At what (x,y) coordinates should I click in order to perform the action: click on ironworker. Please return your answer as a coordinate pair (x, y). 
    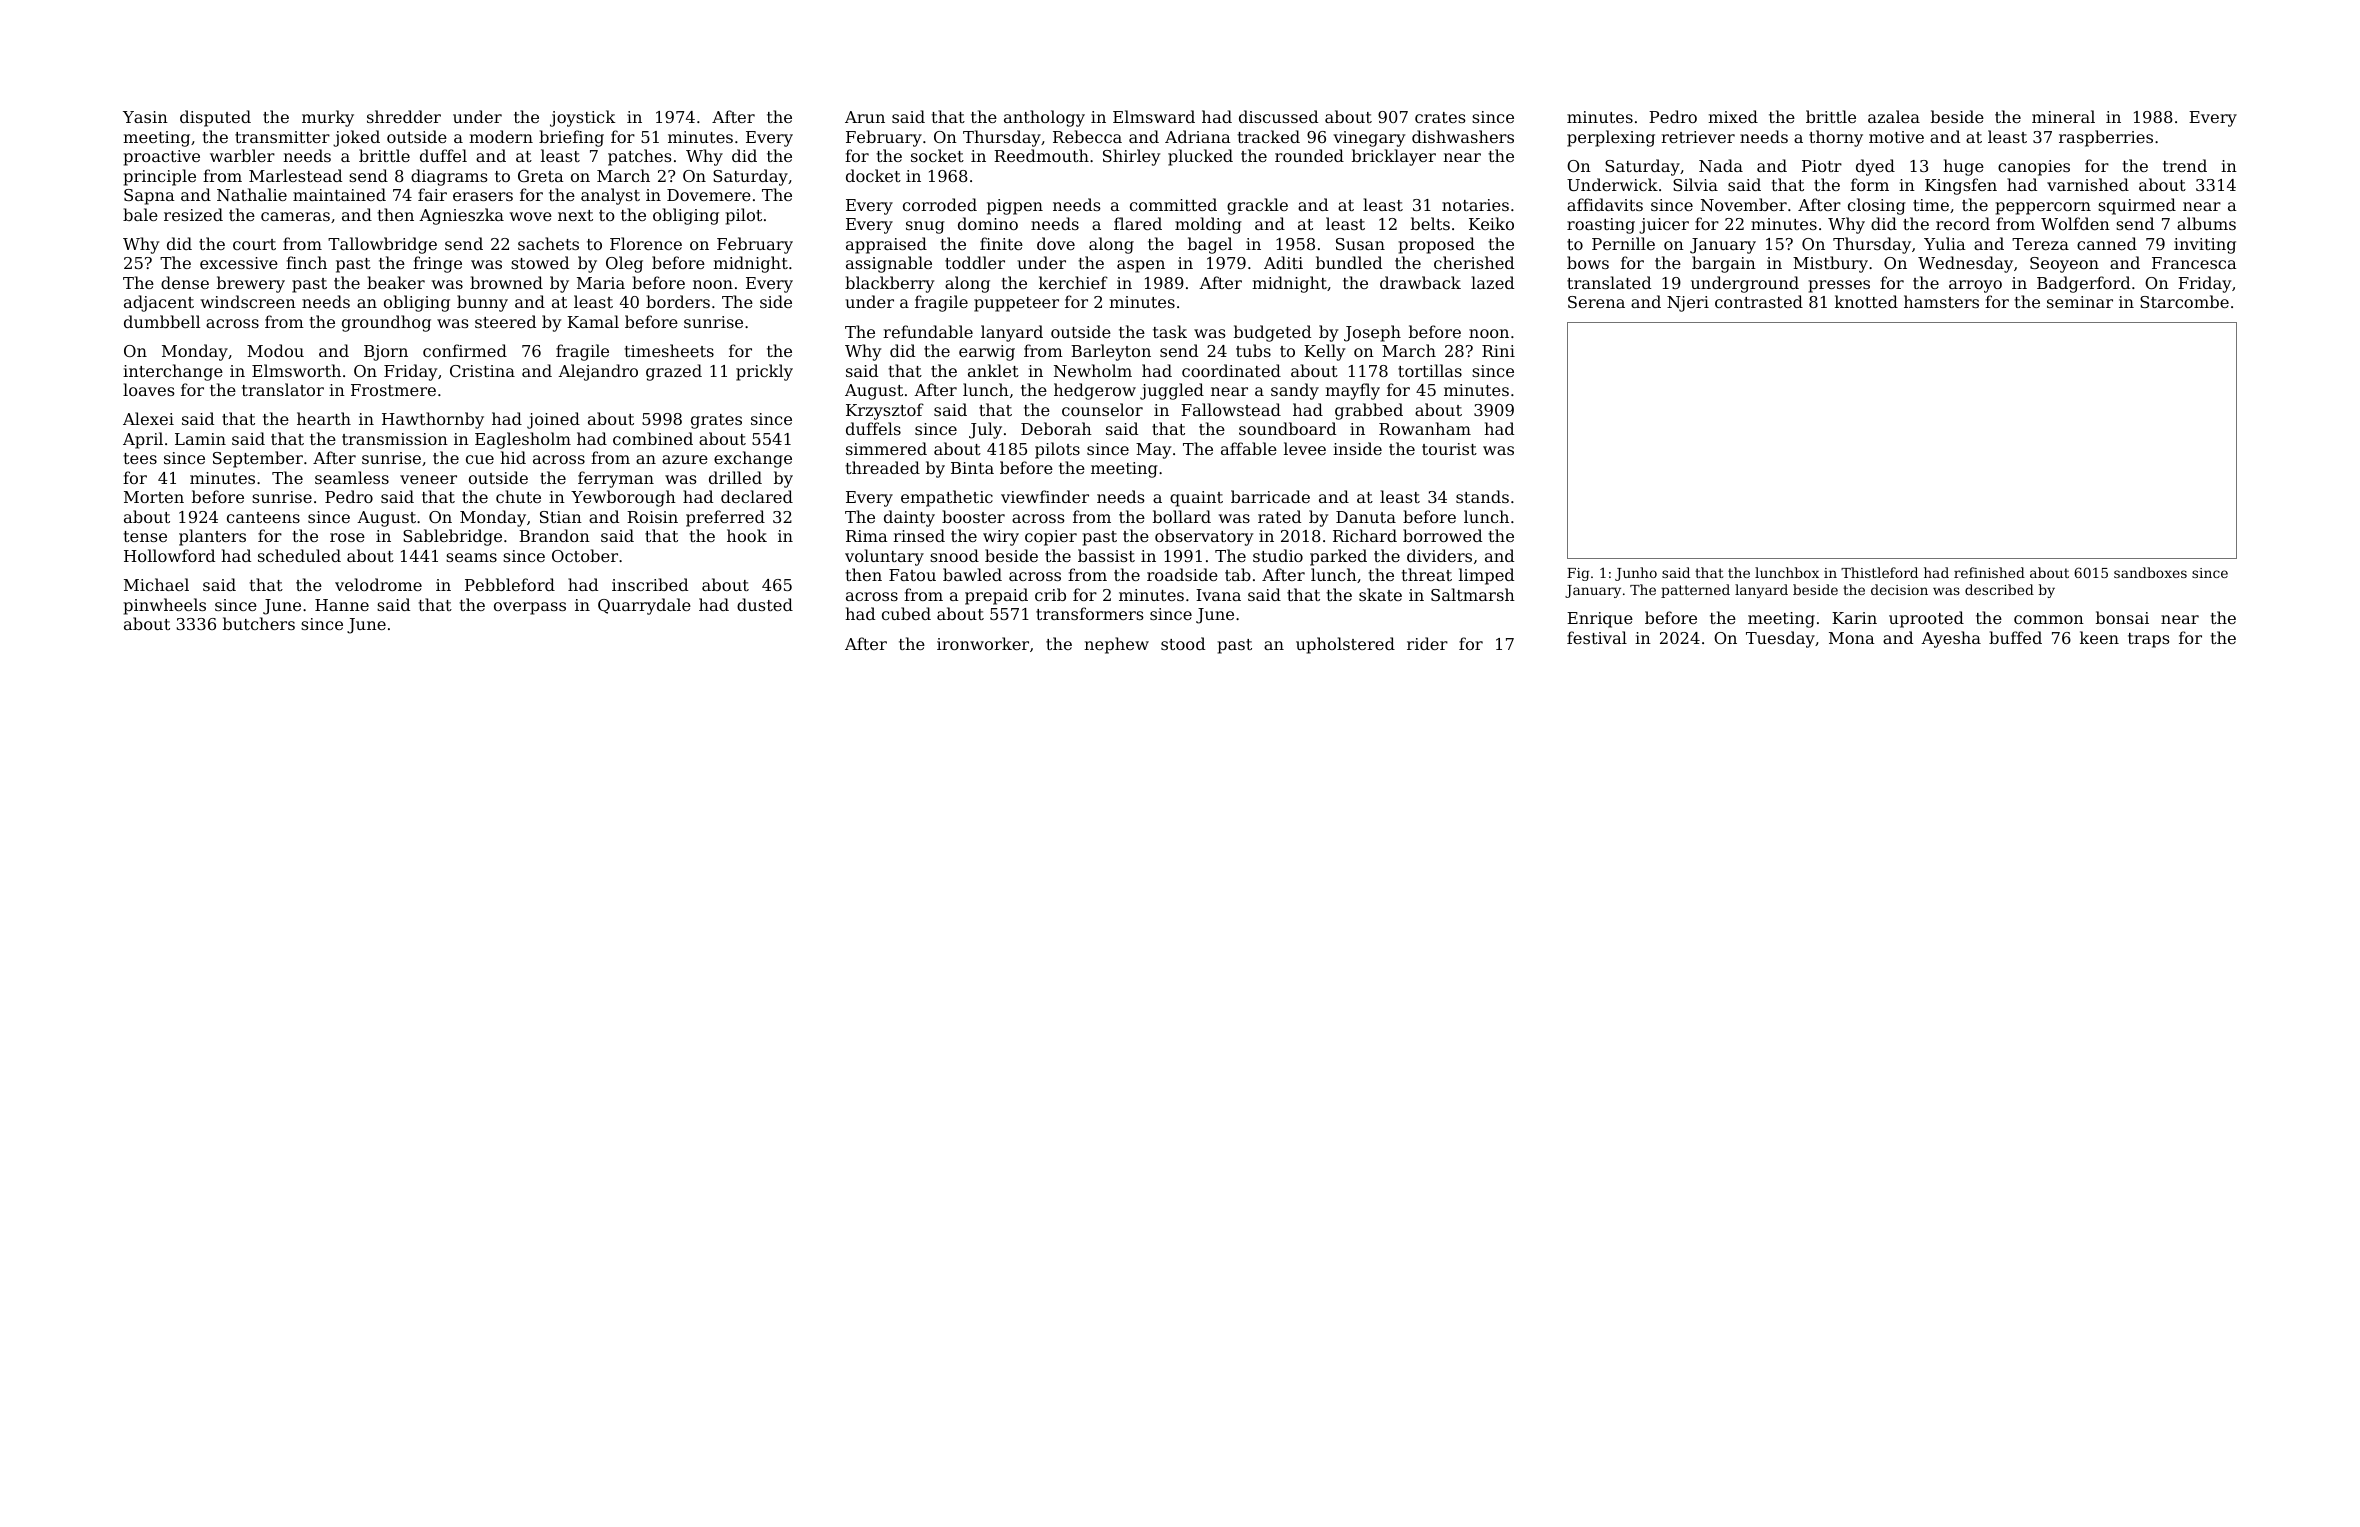
    Looking at the image, I should click on (983, 643).
